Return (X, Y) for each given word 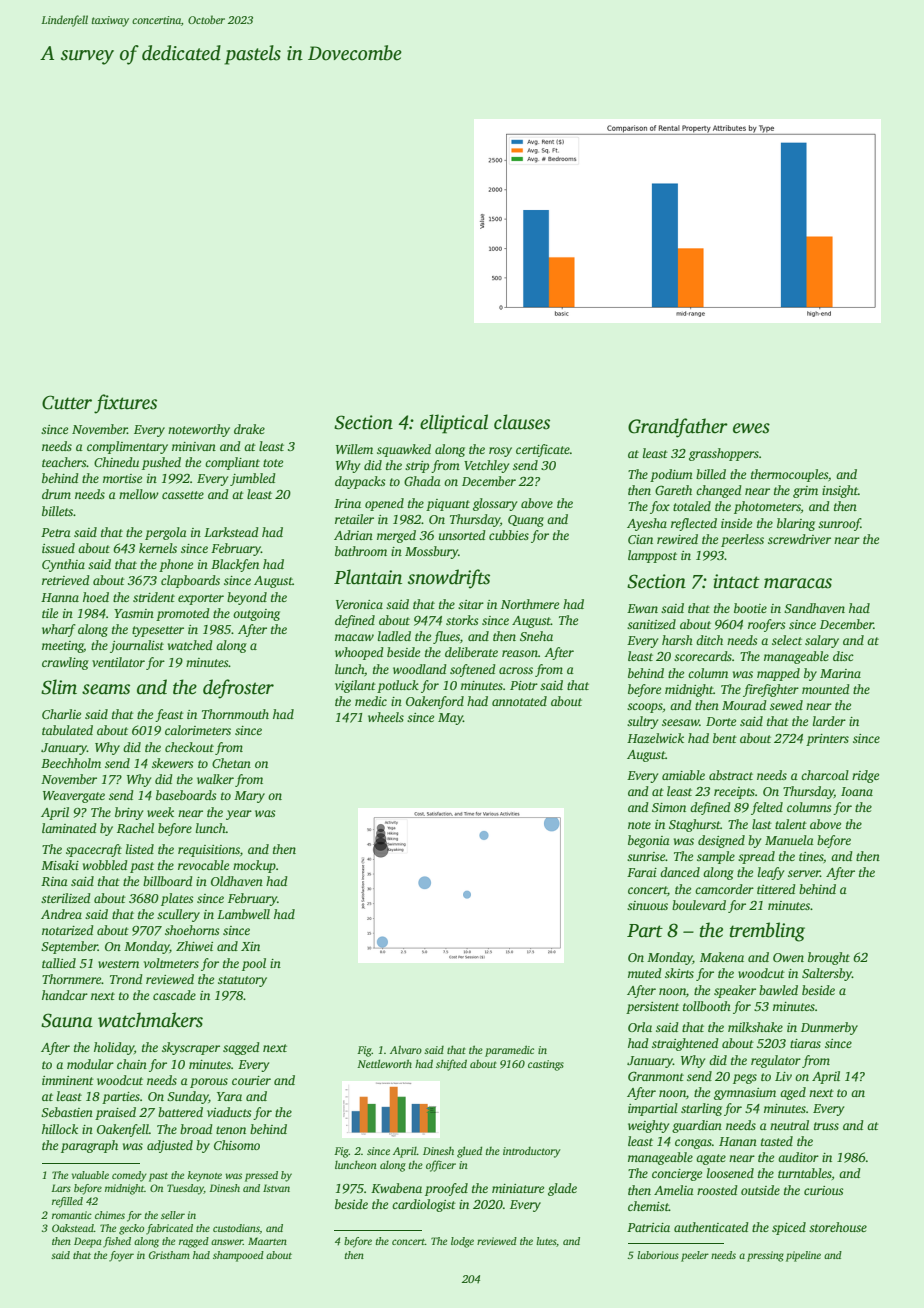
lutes (546, 1242)
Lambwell (243, 914)
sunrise (646, 856)
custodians (236, 1228)
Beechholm (71, 763)
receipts (734, 793)
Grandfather (678, 428)
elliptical (454, 424)
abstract (731, 775)
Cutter (67, 402)
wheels (386, 717)
